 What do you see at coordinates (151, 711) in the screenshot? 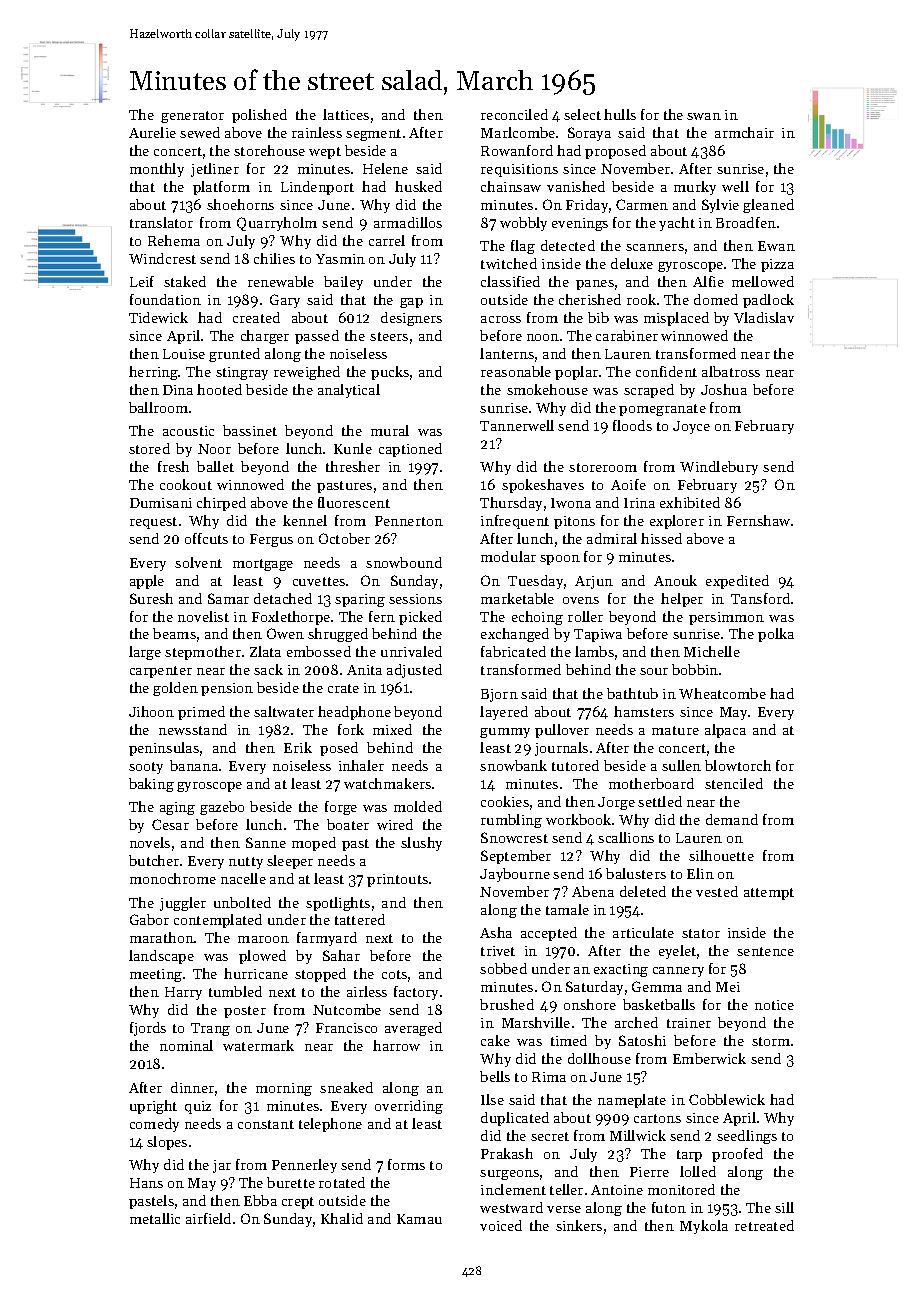
I see `Jihoon` at bounding box center [151, 711].
